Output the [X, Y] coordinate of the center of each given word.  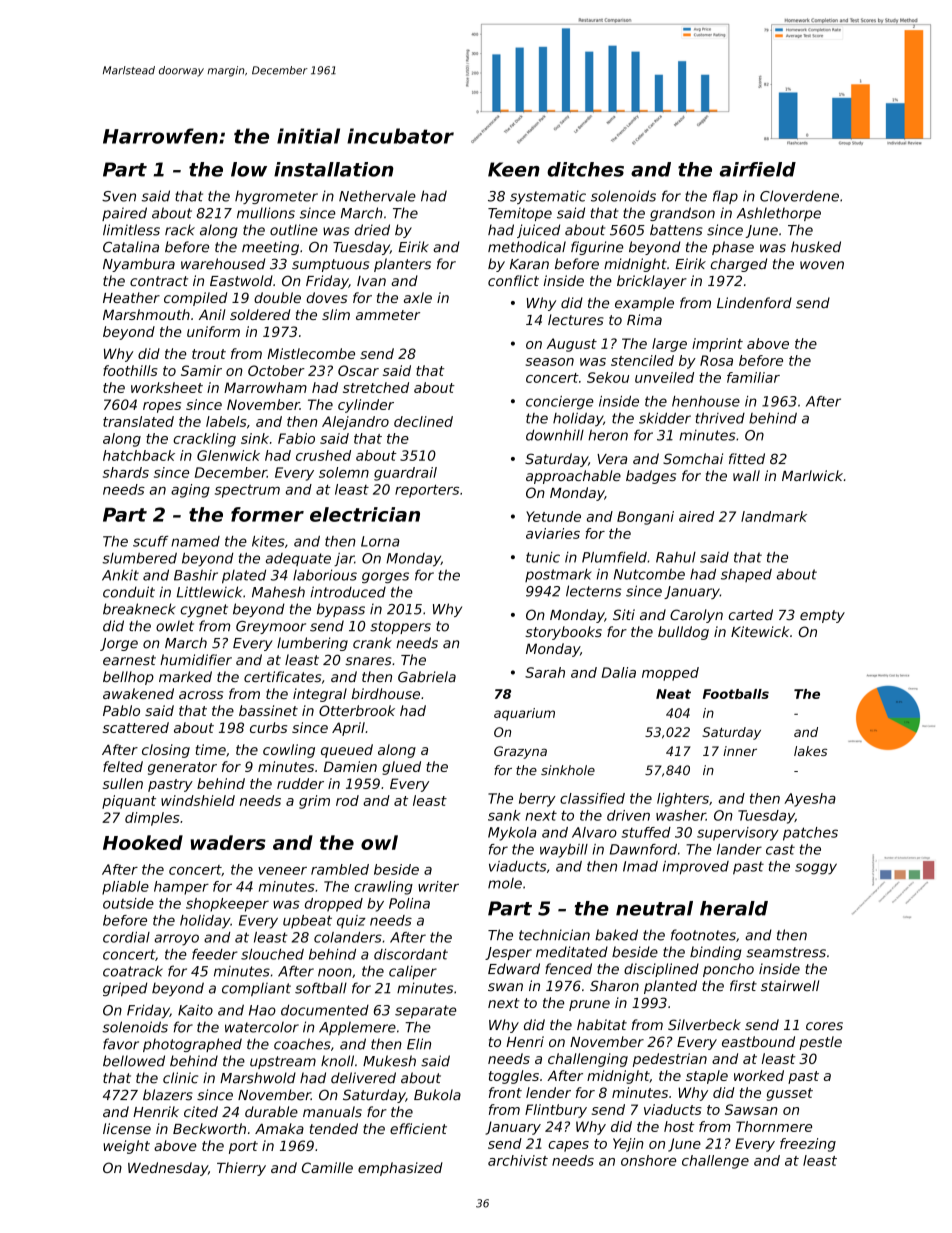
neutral [654, 908]
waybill [564, 851]
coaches [302, 1044]
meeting [270, 248]
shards [126, 472]
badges [651, 477]
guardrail [405, 474]
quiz [351, 922]
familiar [753, 377]
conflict [513, 281]
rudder [300, 783]
